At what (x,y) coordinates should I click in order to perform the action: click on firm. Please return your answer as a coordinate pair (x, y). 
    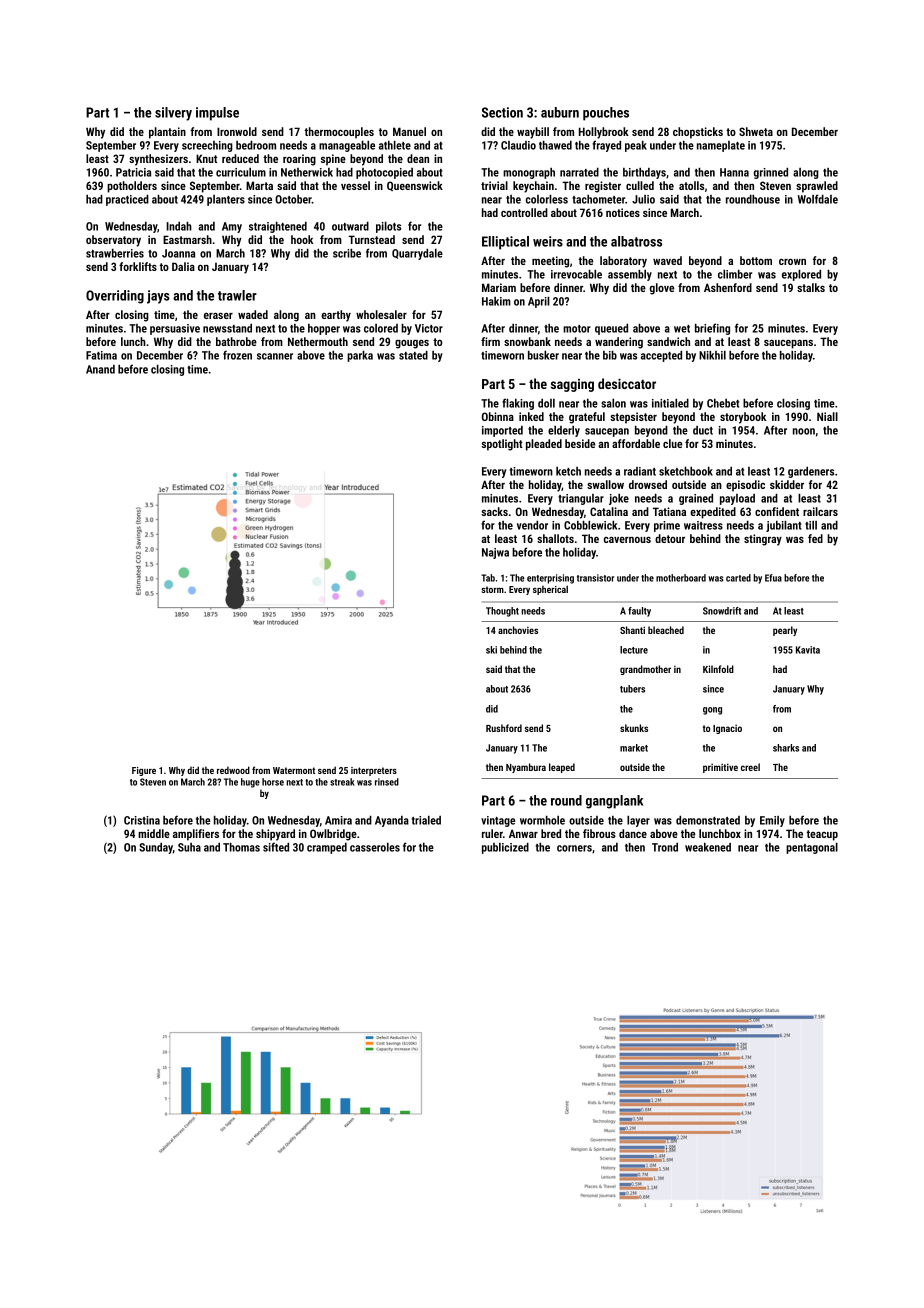
    Looking at the image, I should click on (490, 341).
